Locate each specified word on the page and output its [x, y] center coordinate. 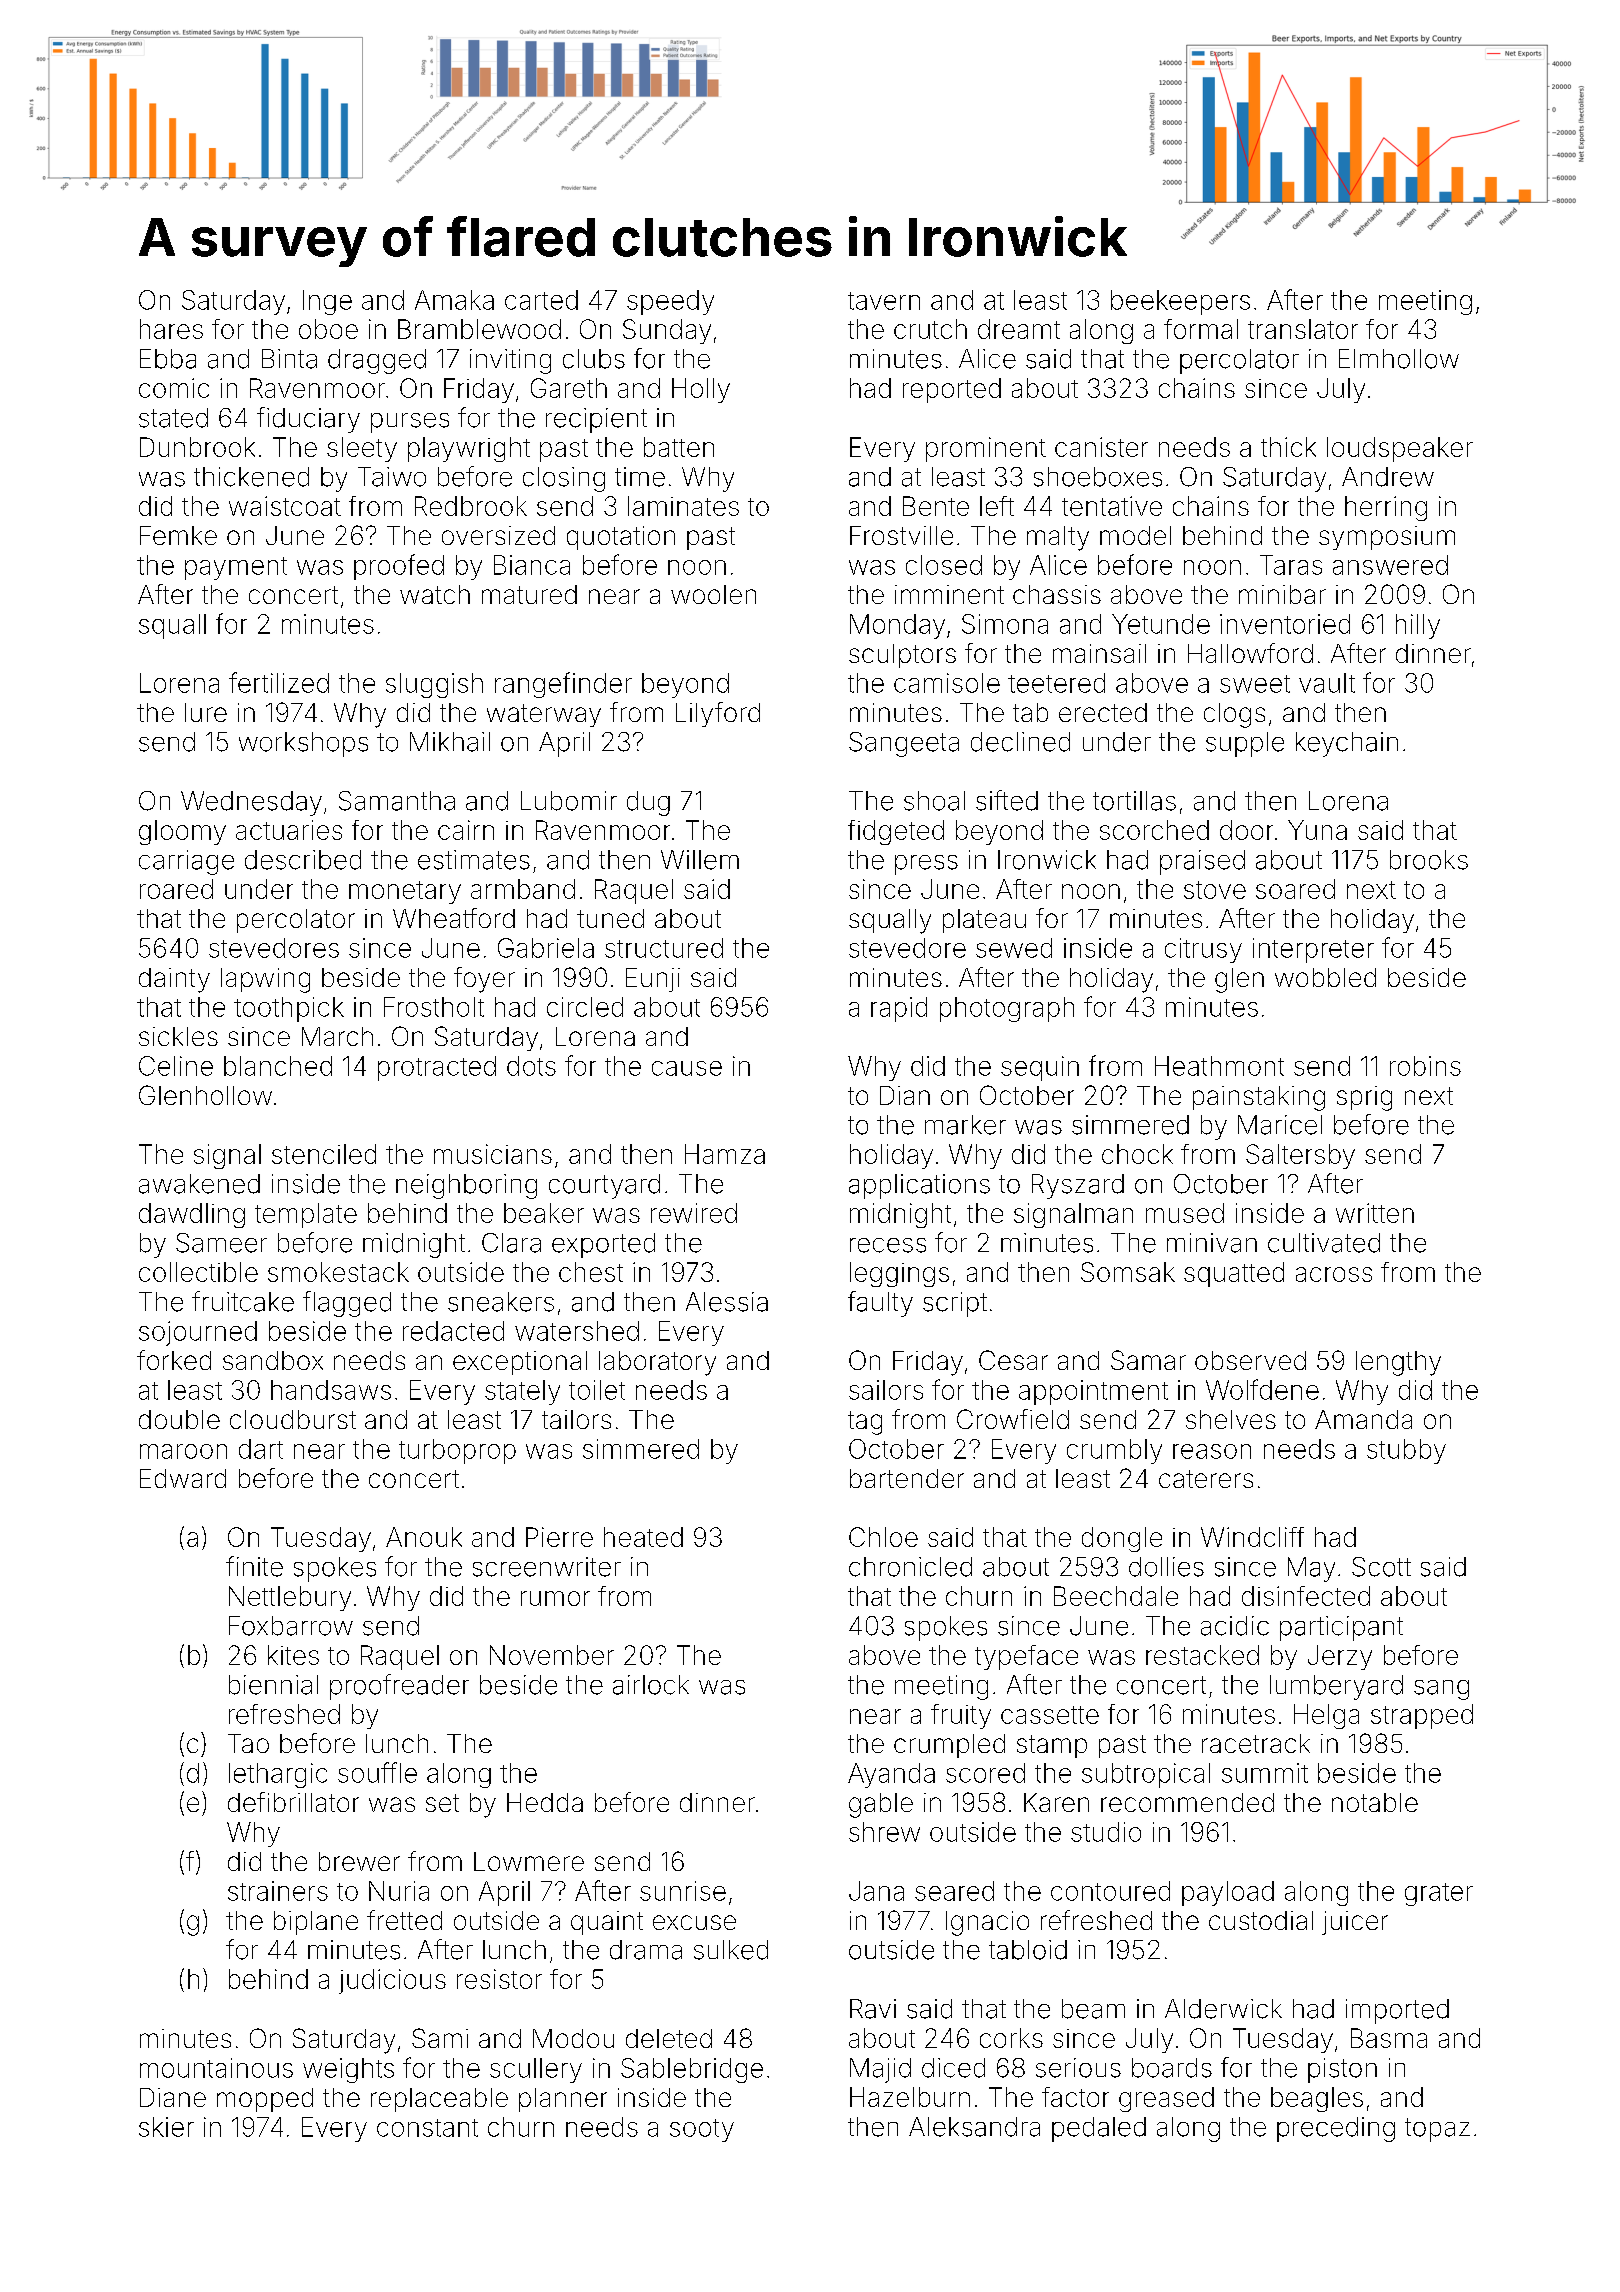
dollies [1166, 1567]
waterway [544, 715]
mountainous [216, 2068]
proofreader [399, 1687]
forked [174, 1360]
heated [643, 1537]
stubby [1406, 1451]
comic [174, 388]
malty [1058, 538]
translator [1303, 329]
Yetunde [1161, 624]
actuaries [289, 830]
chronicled [910, 1567]
